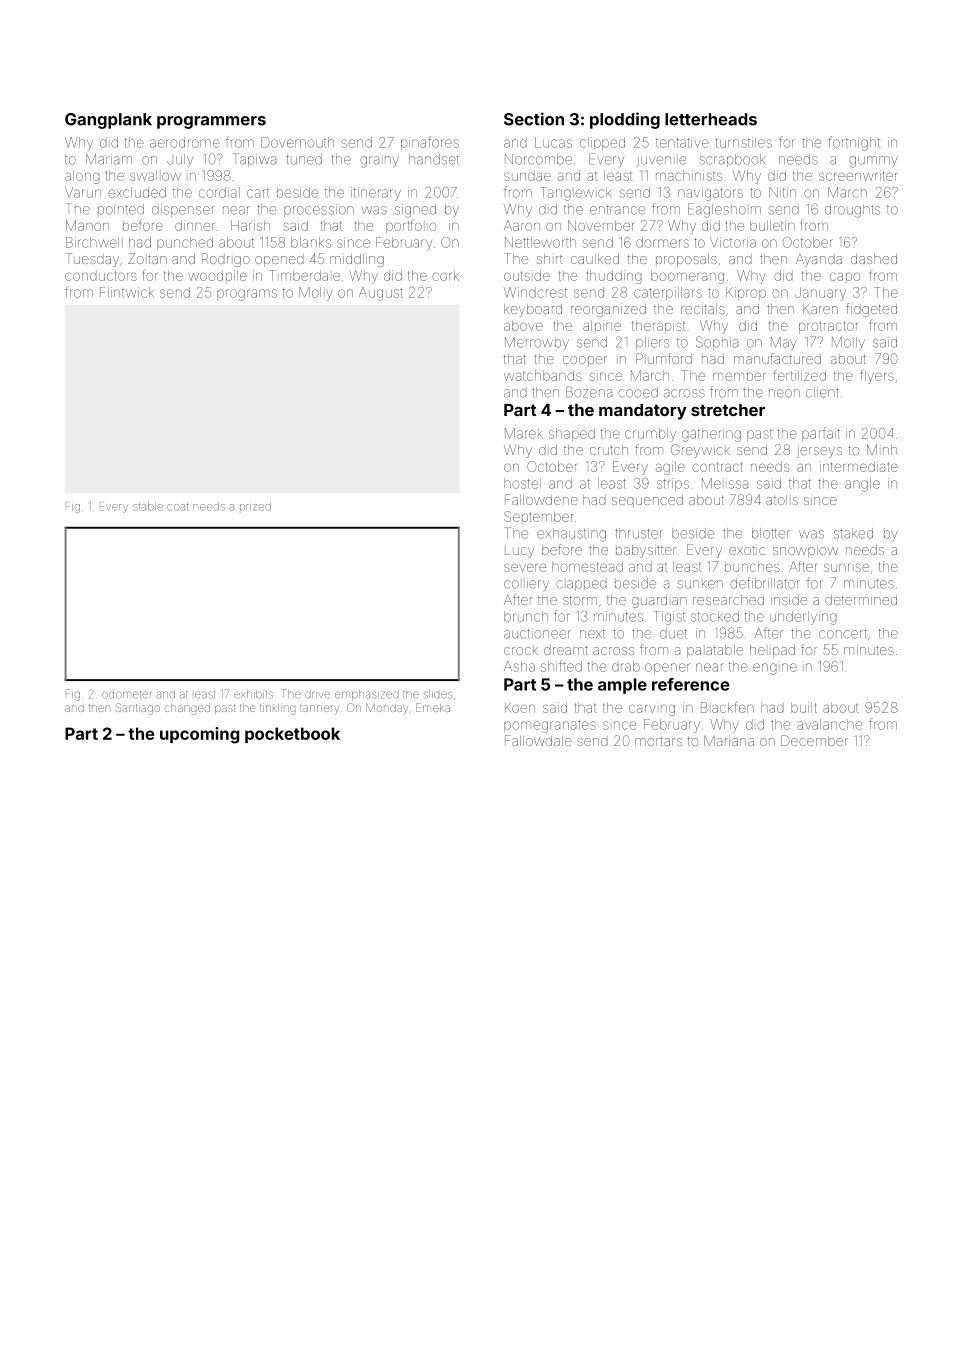 The width and height of the page is (963, 1368). What do you see at coordinates (852, 211) in the page?
I see `droughts` at bounding box center [852, 211].
